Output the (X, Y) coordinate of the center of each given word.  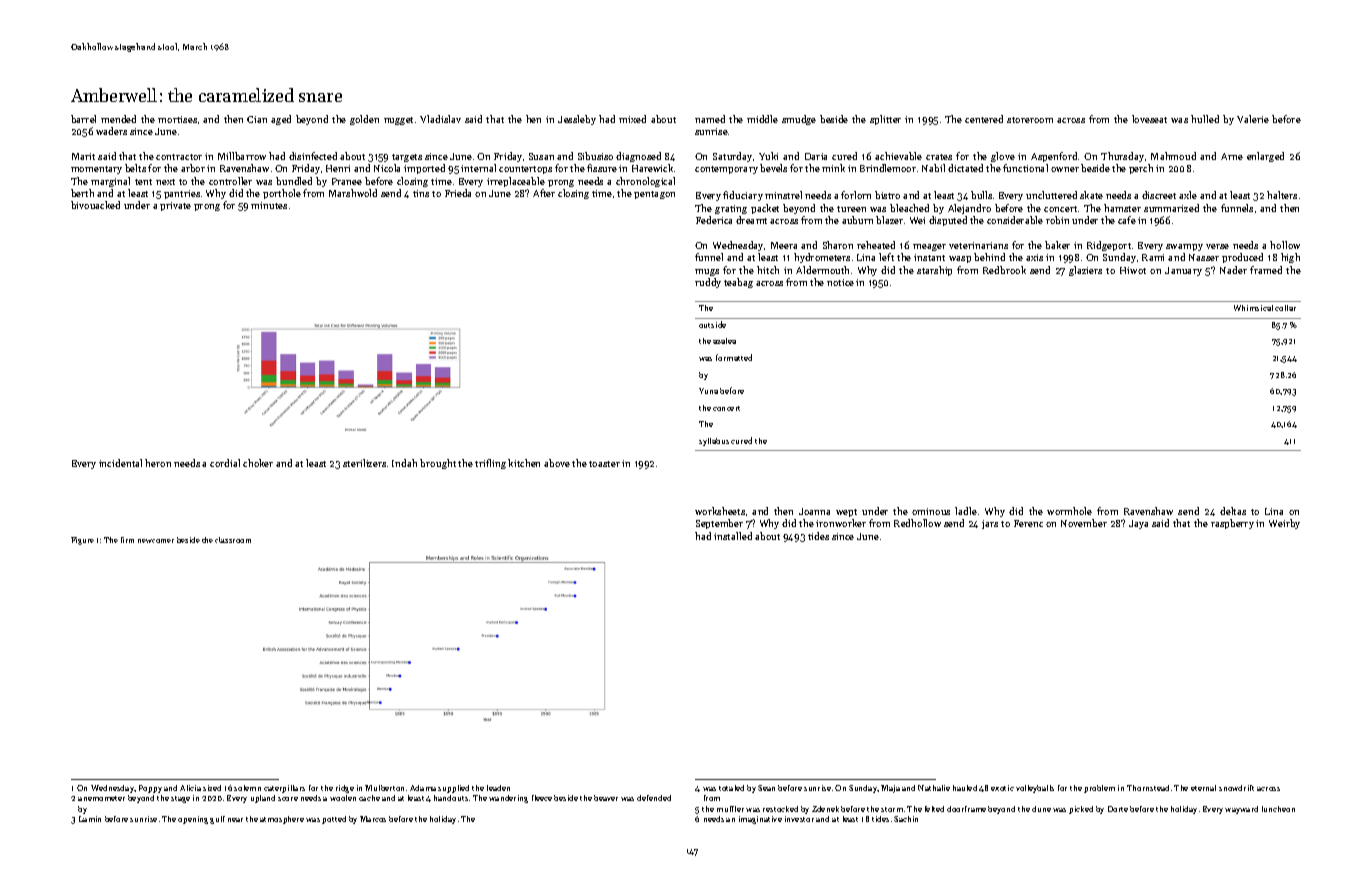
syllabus (714, 442)
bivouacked (95, 205)
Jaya (1138, 524)
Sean (766, 788)
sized (212, 788)
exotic (1002, 788)
